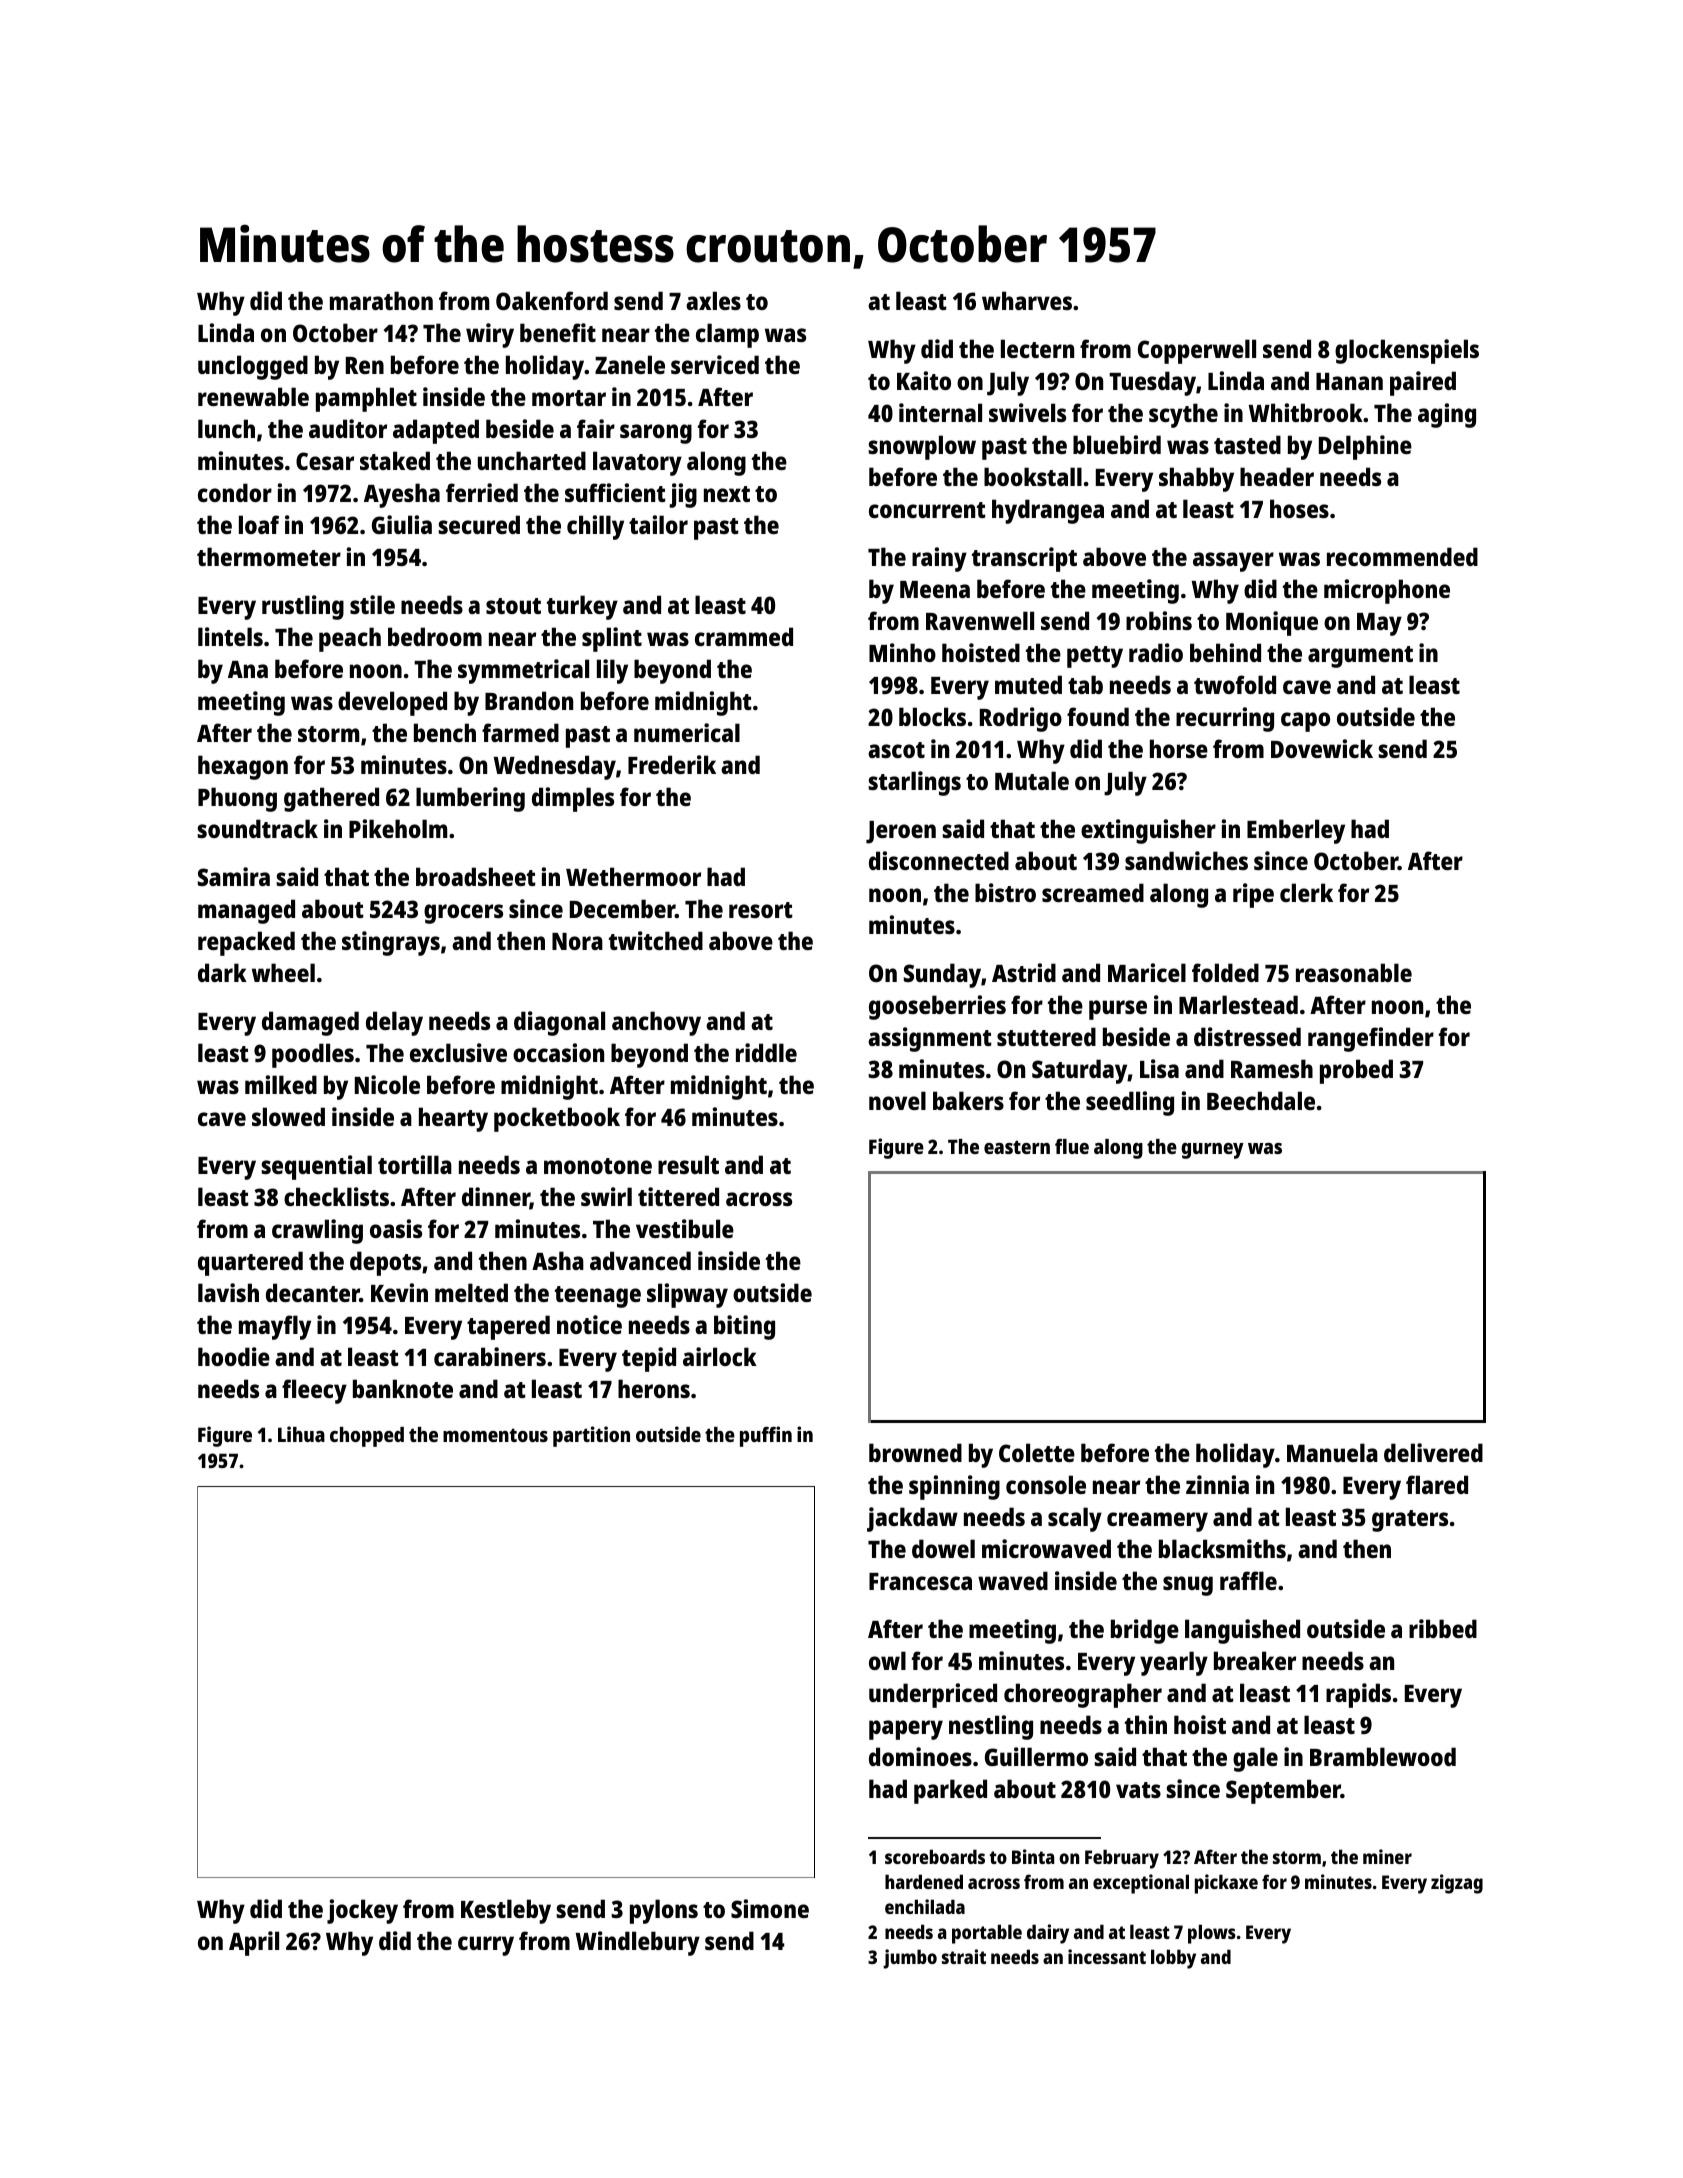 This screenshot has width=1683, height=2178. What do you see at coordinates (1027, 300) in the screenshot?
I see `wharves` at bounding box center [1027, 300].
